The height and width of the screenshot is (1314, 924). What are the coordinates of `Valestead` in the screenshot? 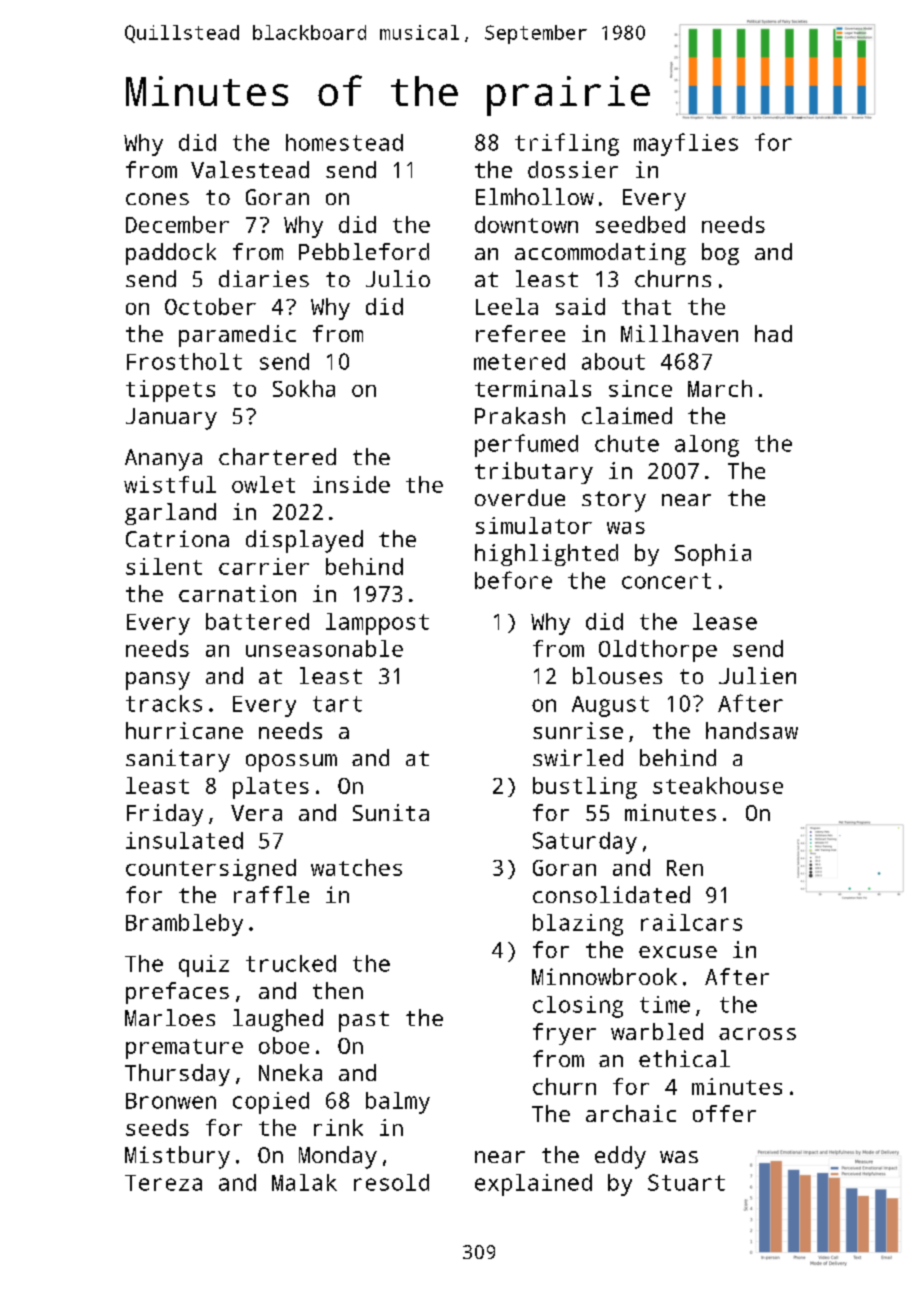 It's located at (250, 169).
